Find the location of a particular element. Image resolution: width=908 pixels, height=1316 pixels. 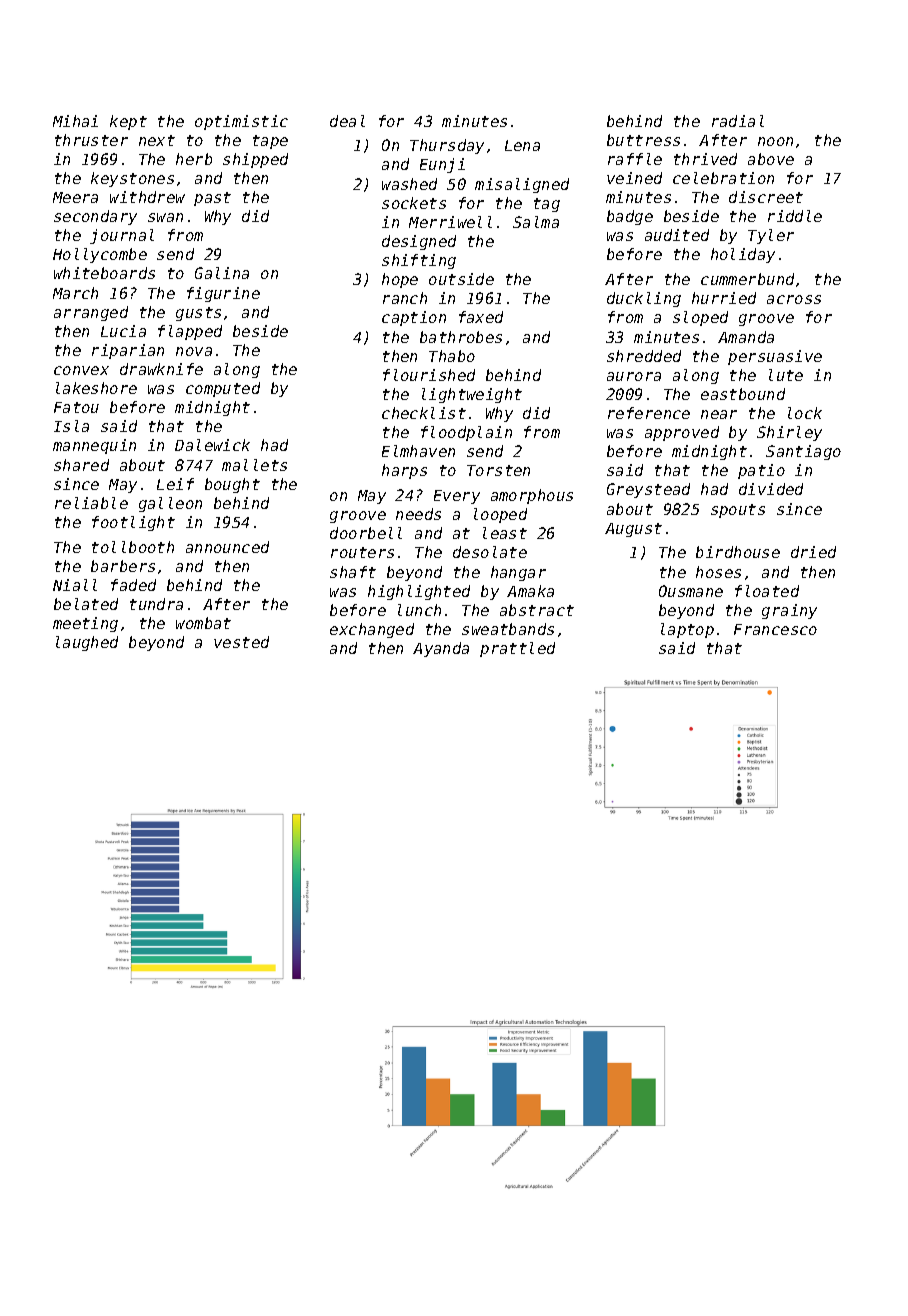

grainy is located at coordinates (789, 611).
